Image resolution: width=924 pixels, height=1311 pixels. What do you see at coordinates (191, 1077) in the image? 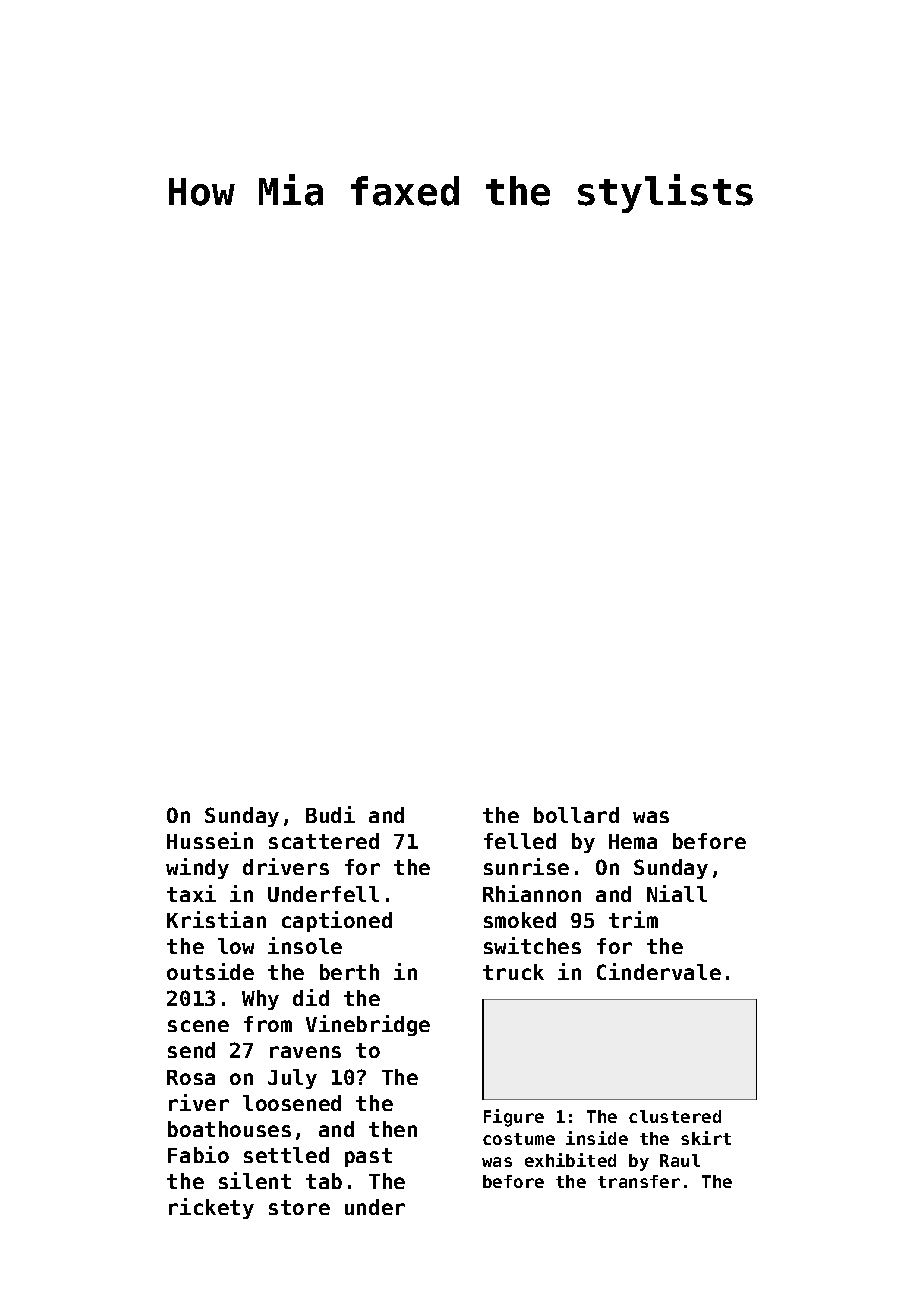
I see `Rosa` at bounding box center [191, 1077].
